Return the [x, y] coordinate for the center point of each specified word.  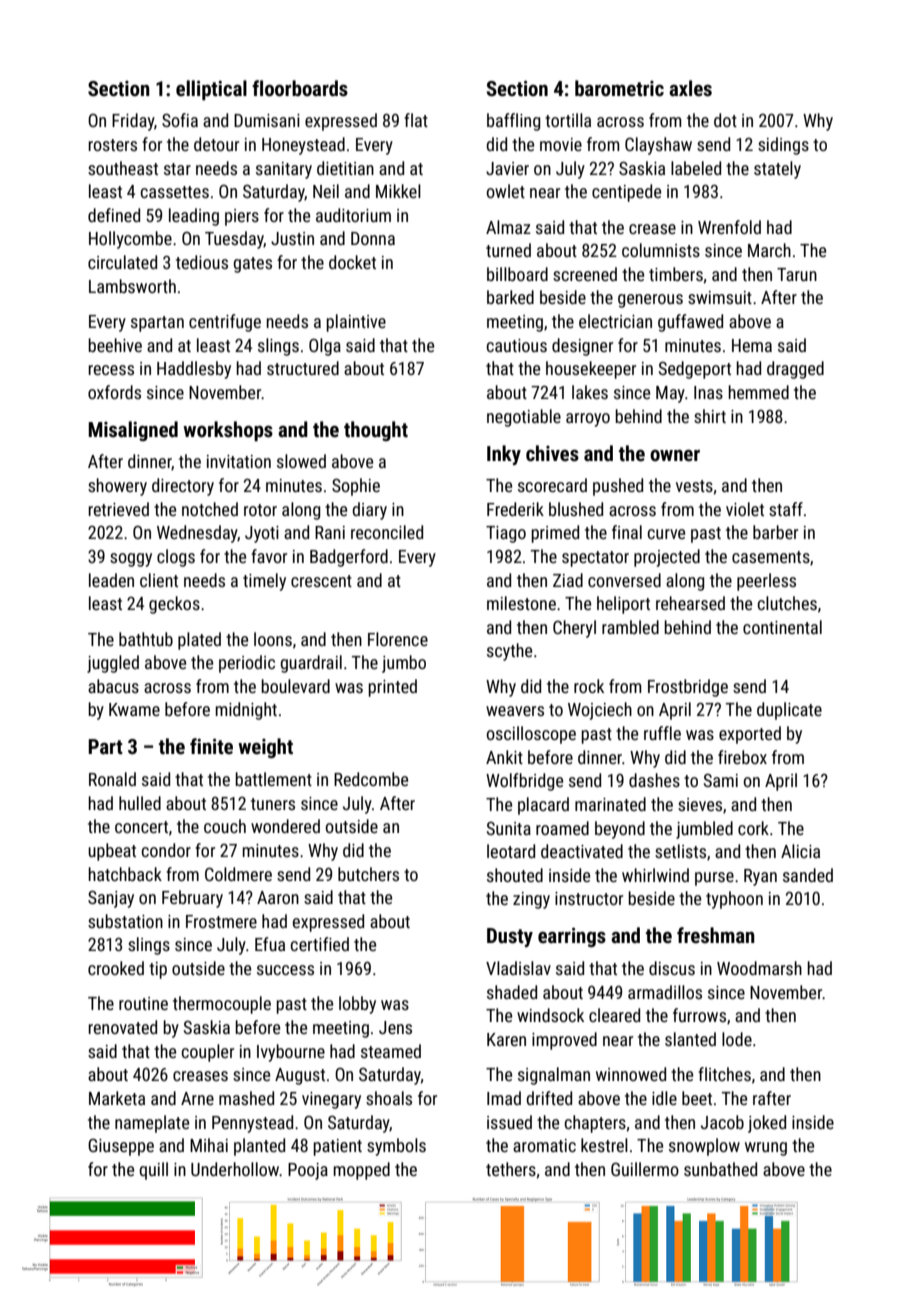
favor [269, 556]
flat [416, 120]
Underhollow [235, 1169]
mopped [362, 1171]
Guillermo [645, 1169]
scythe [509, 652]
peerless [766, 582]
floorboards [300, 88]
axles [690, 88]
